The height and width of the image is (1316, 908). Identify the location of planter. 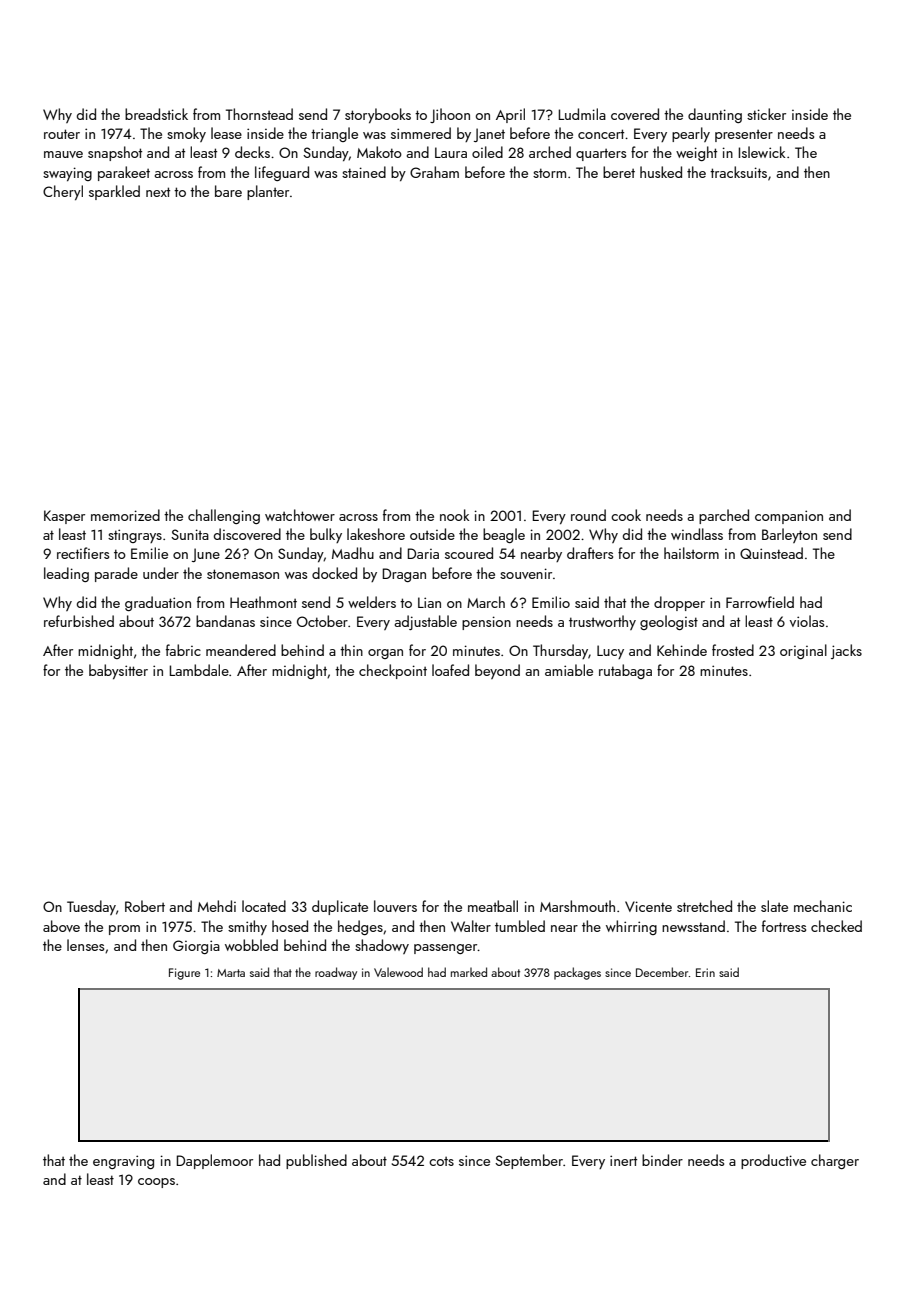
(268, 192).
